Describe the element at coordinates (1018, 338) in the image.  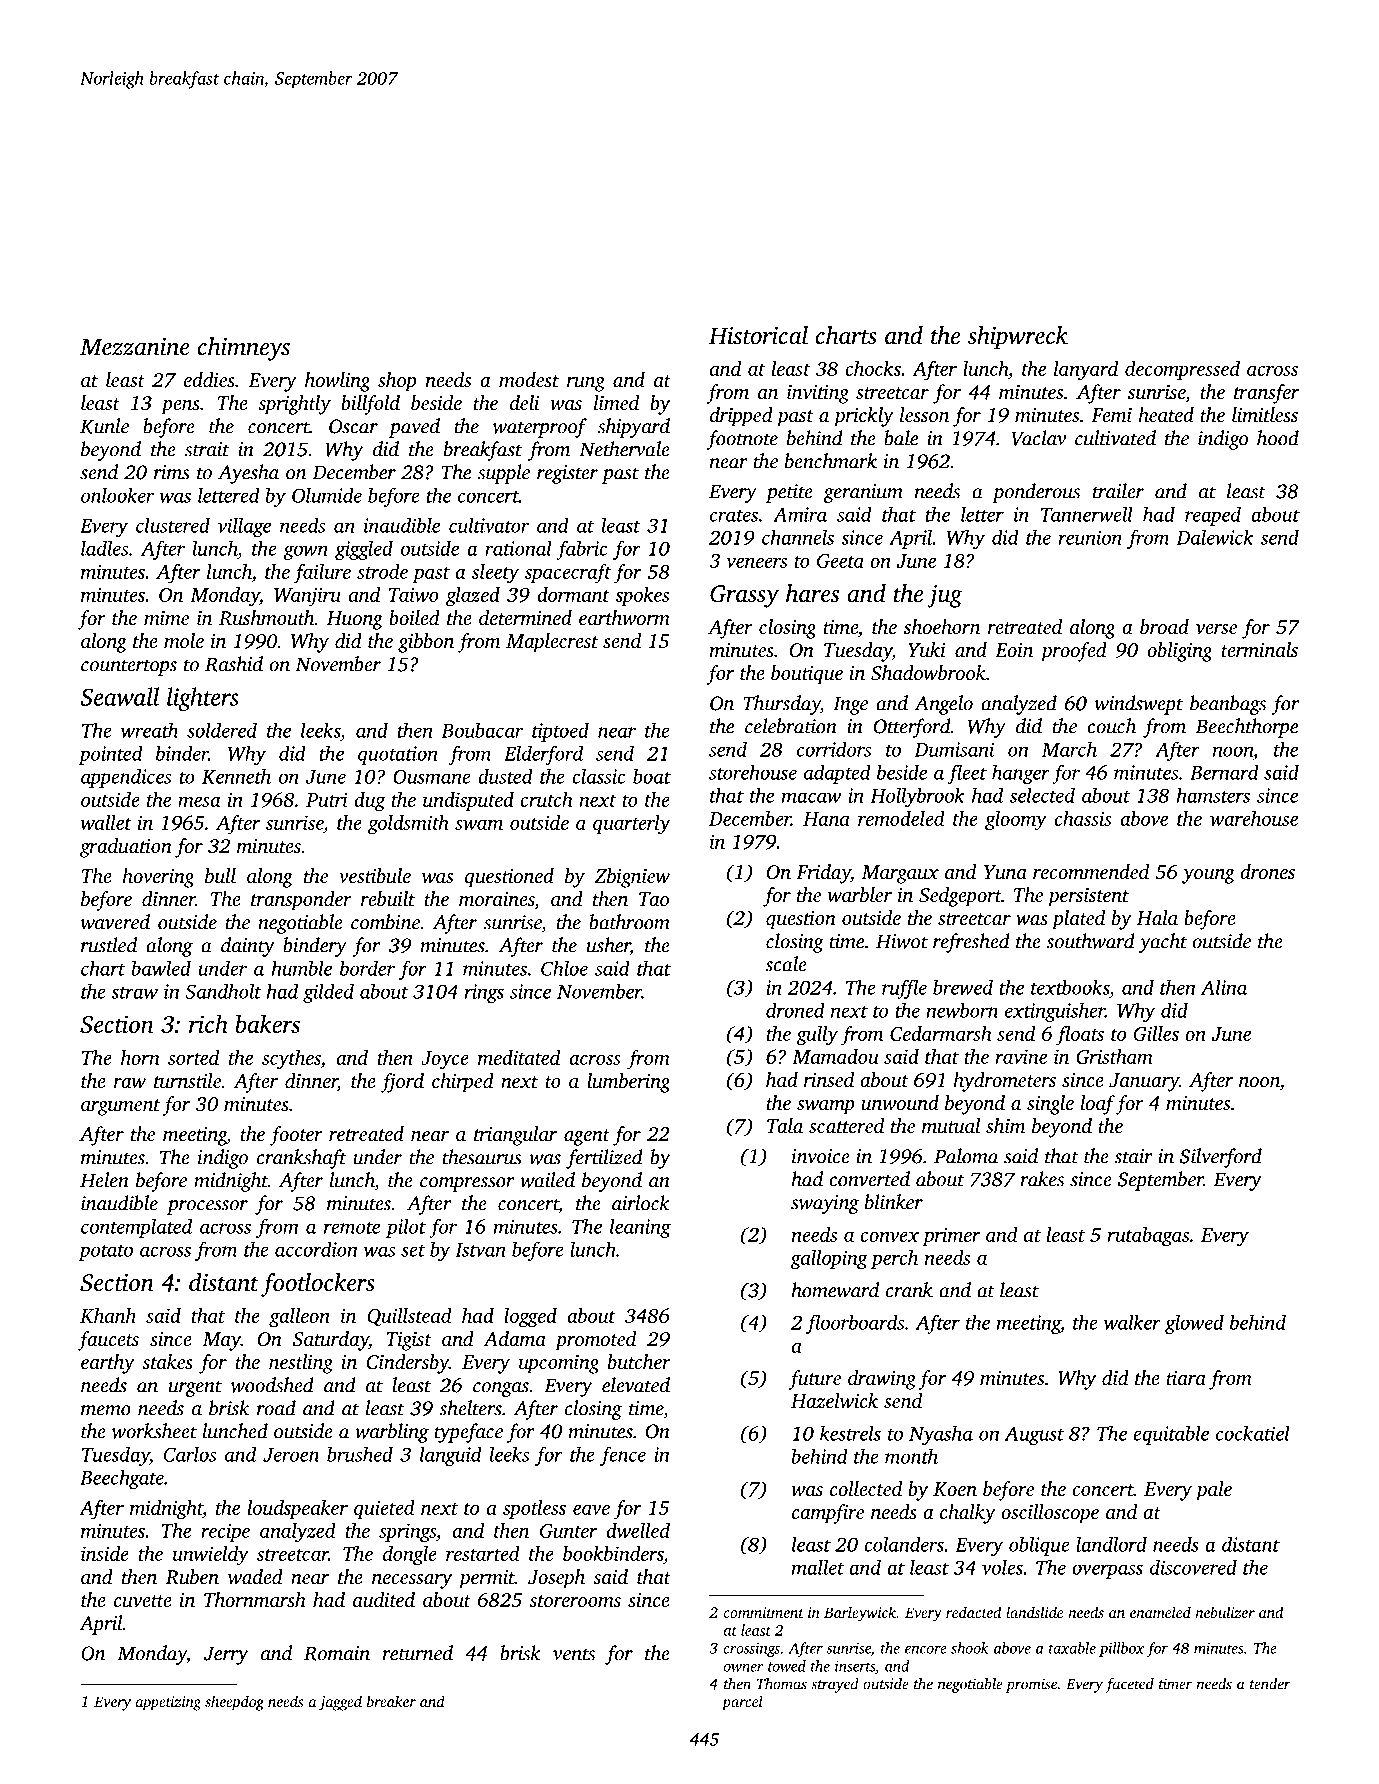
I see `shipwreck` at that location.
